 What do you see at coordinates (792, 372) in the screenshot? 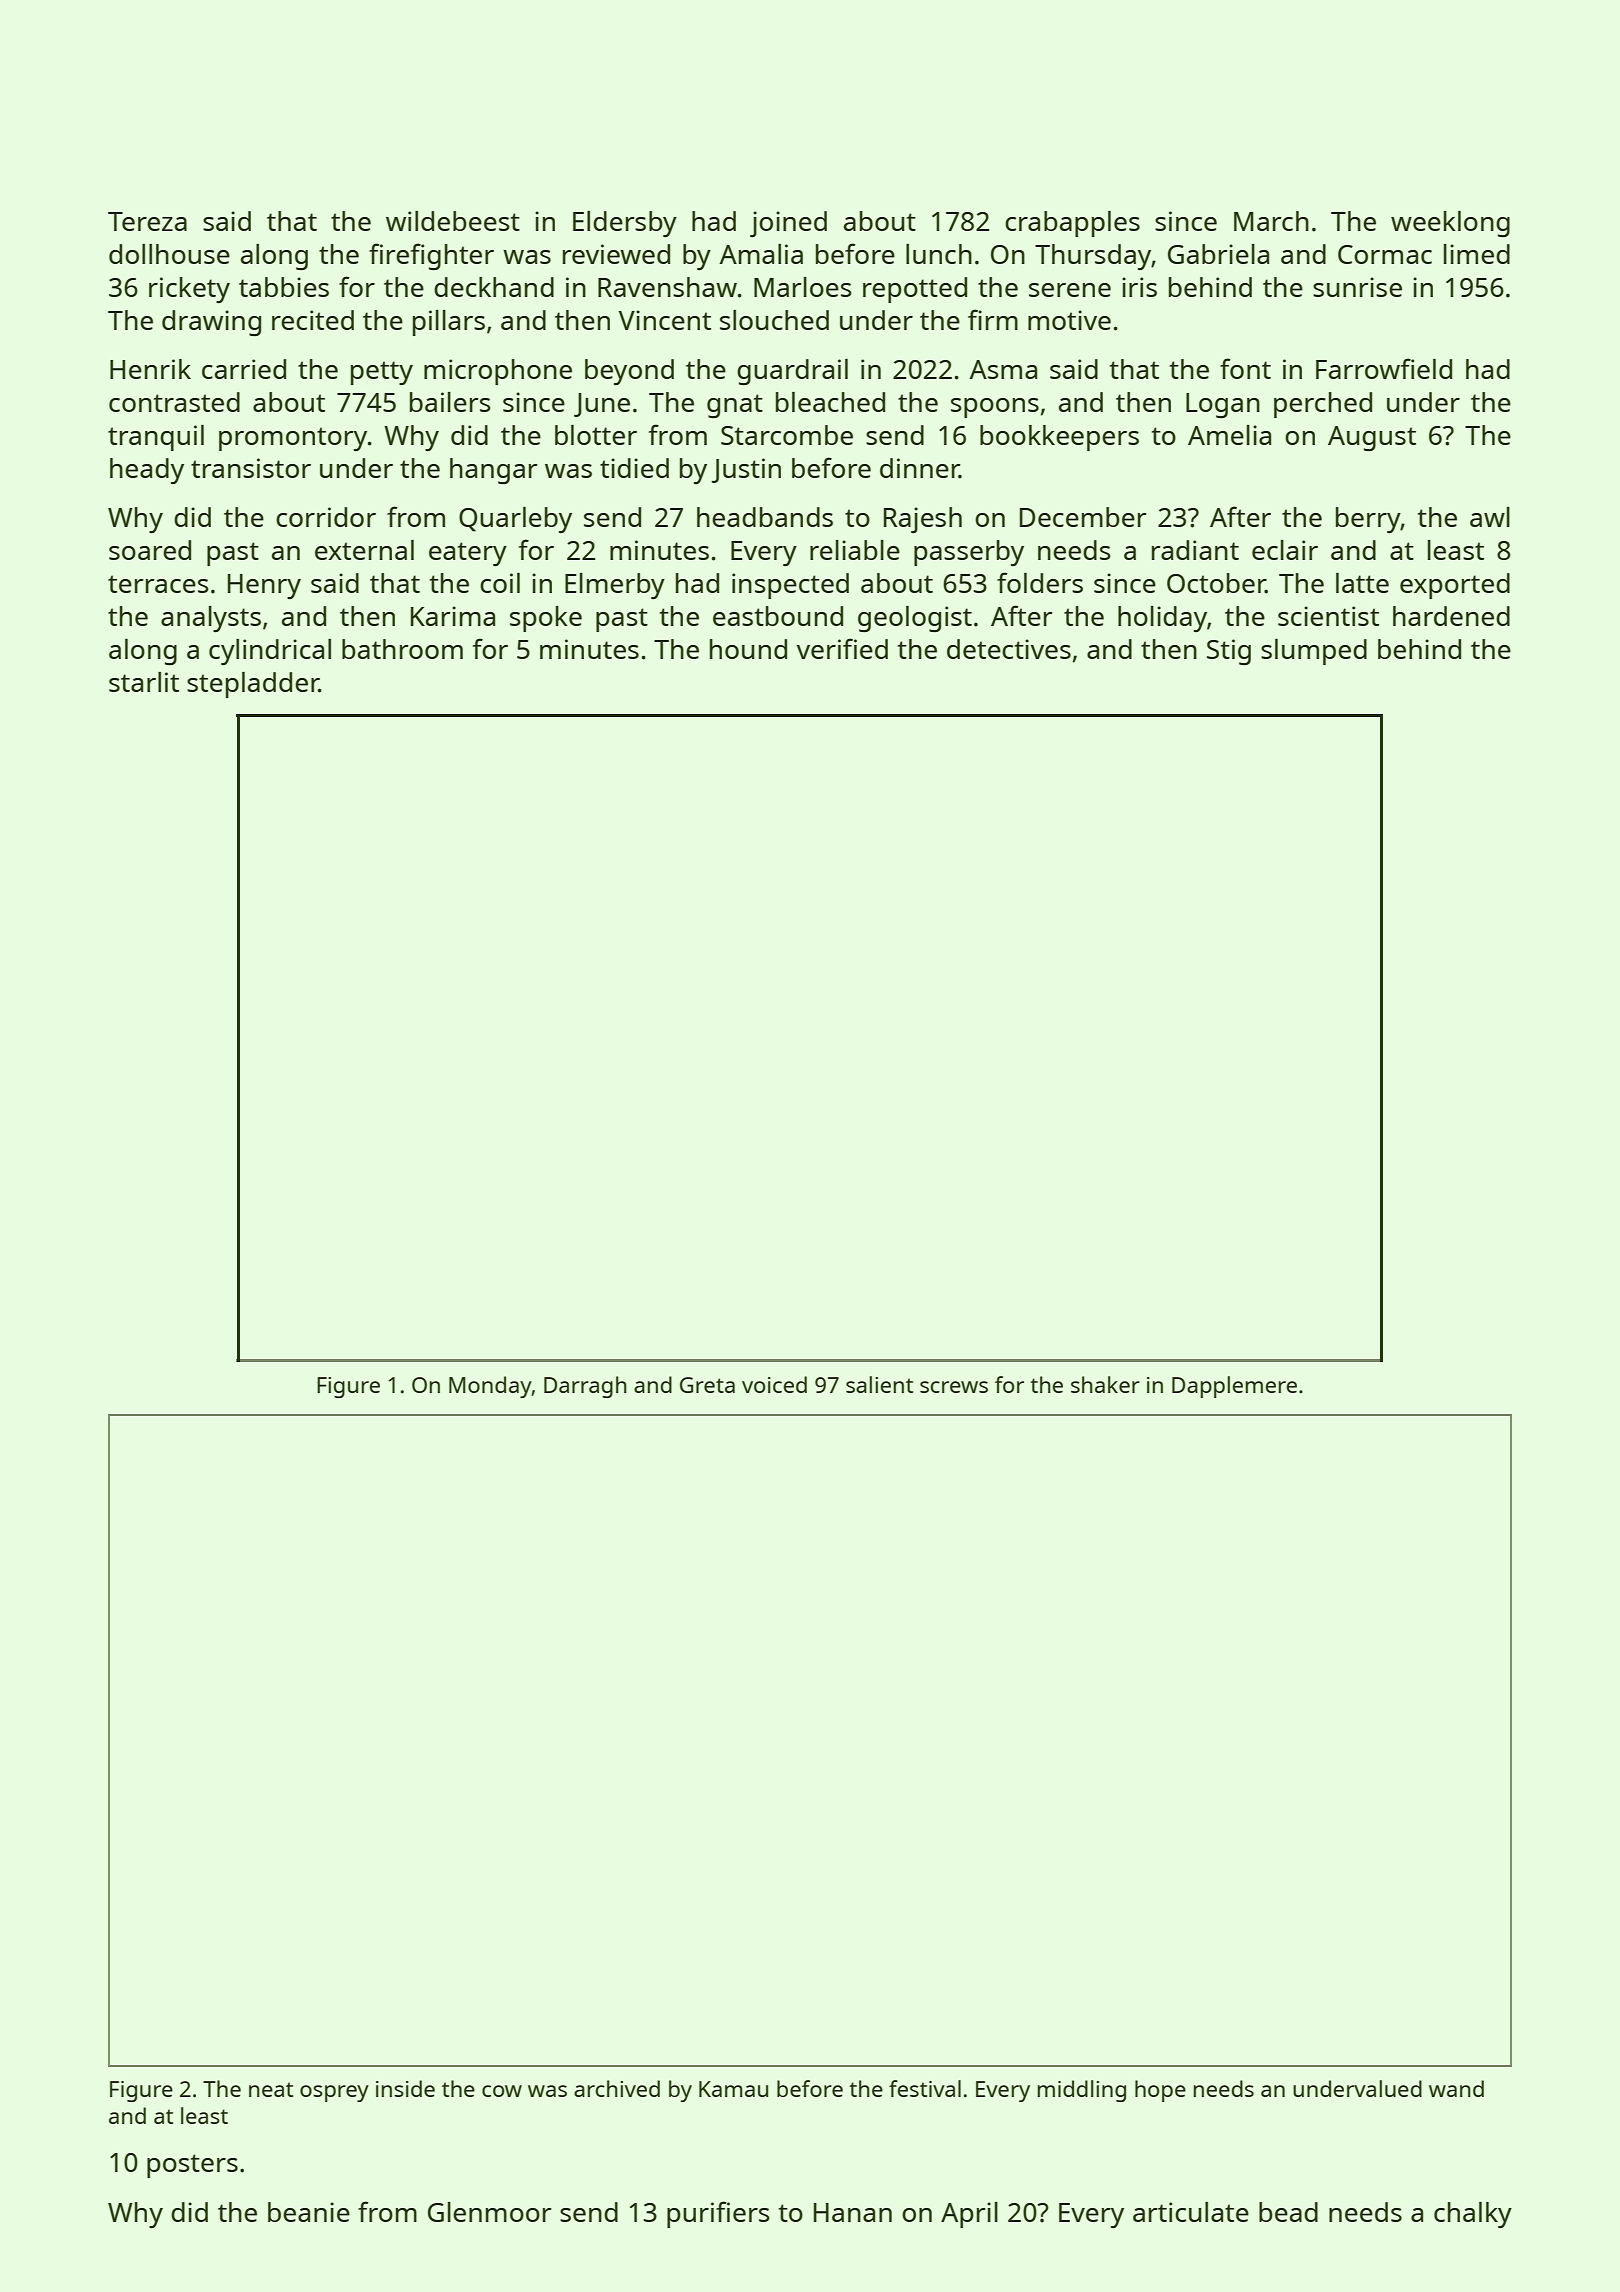
I see `guardrail` at bounding box center [792, 372].
